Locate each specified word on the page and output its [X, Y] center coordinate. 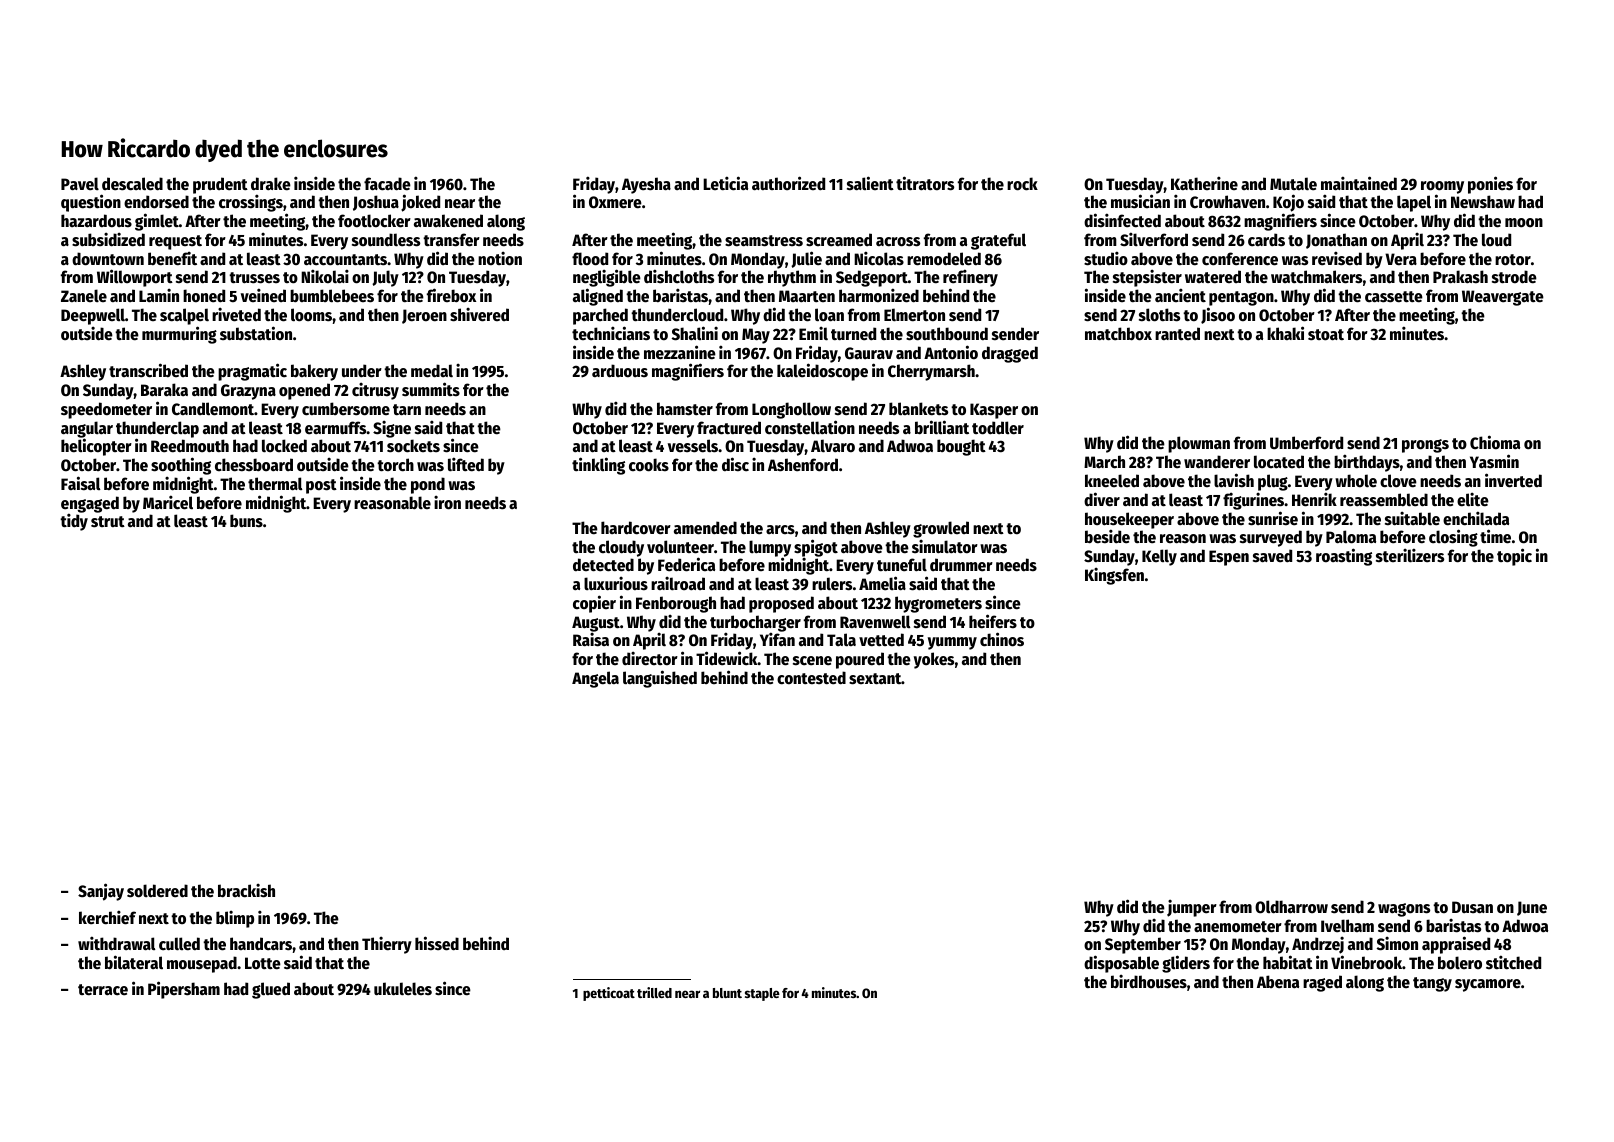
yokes [934, 660]
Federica [686, 564]
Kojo [1288, 204]
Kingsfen [1114, 576]
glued [271, 990]
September [1143, 946]
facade [387, 184]
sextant [875, 679]
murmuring [179, 335]
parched [600, 316]
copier [594, 604]
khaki [1285, 333]
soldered [157, 891]
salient [870, 183]
